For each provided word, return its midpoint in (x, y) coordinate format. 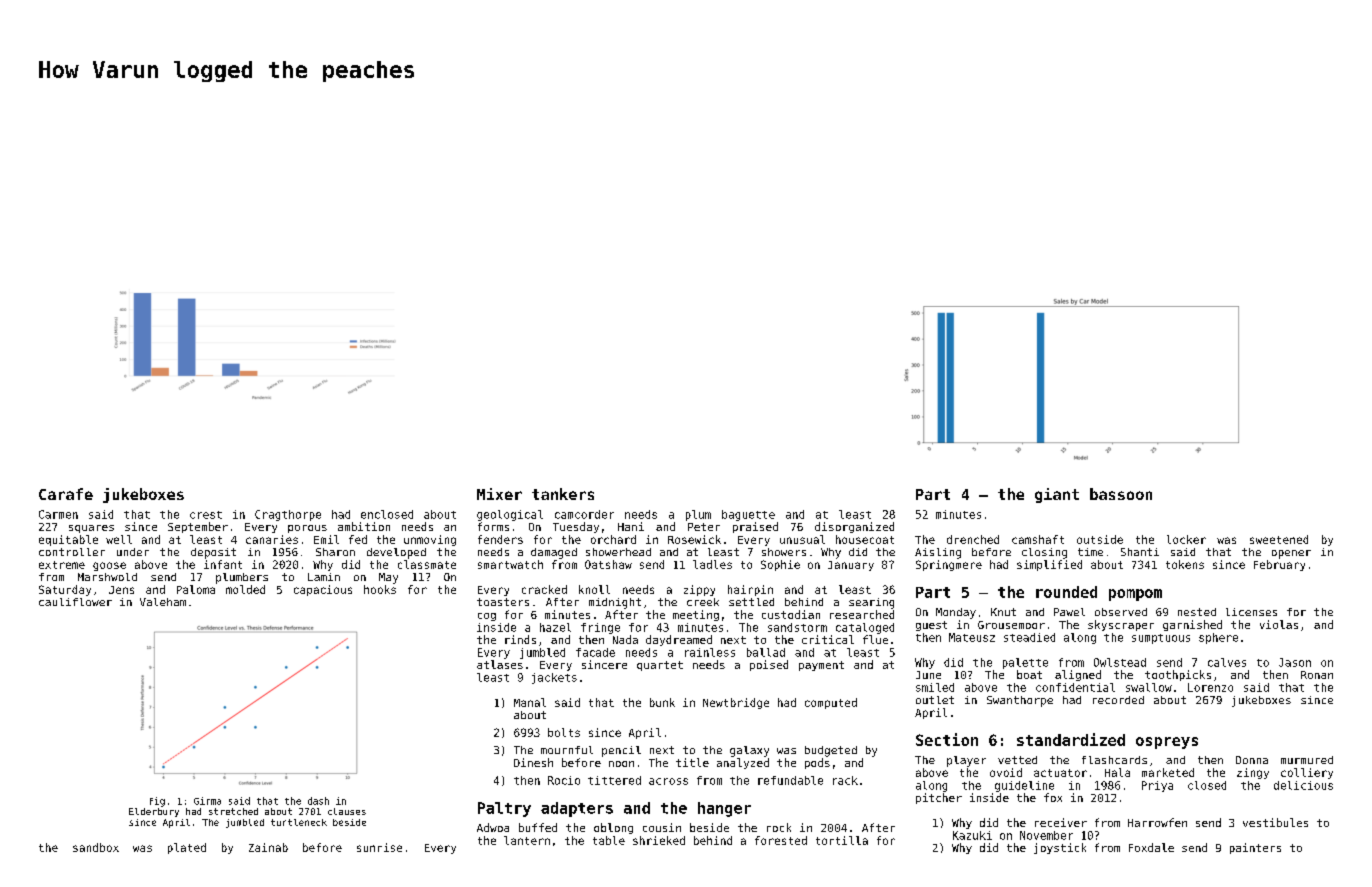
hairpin (750, 590)
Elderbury (154, 812)
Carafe (66, 494)
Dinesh (533, 762)
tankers (563, 494)
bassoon (1121, 494)
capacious (323, 590)
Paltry (504, 809)
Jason (1295, 662)
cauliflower (75, 602)
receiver (1061, 822)
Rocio (564, 780)
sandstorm (797, 627)
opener (1291, 554)
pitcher (939, 798)
